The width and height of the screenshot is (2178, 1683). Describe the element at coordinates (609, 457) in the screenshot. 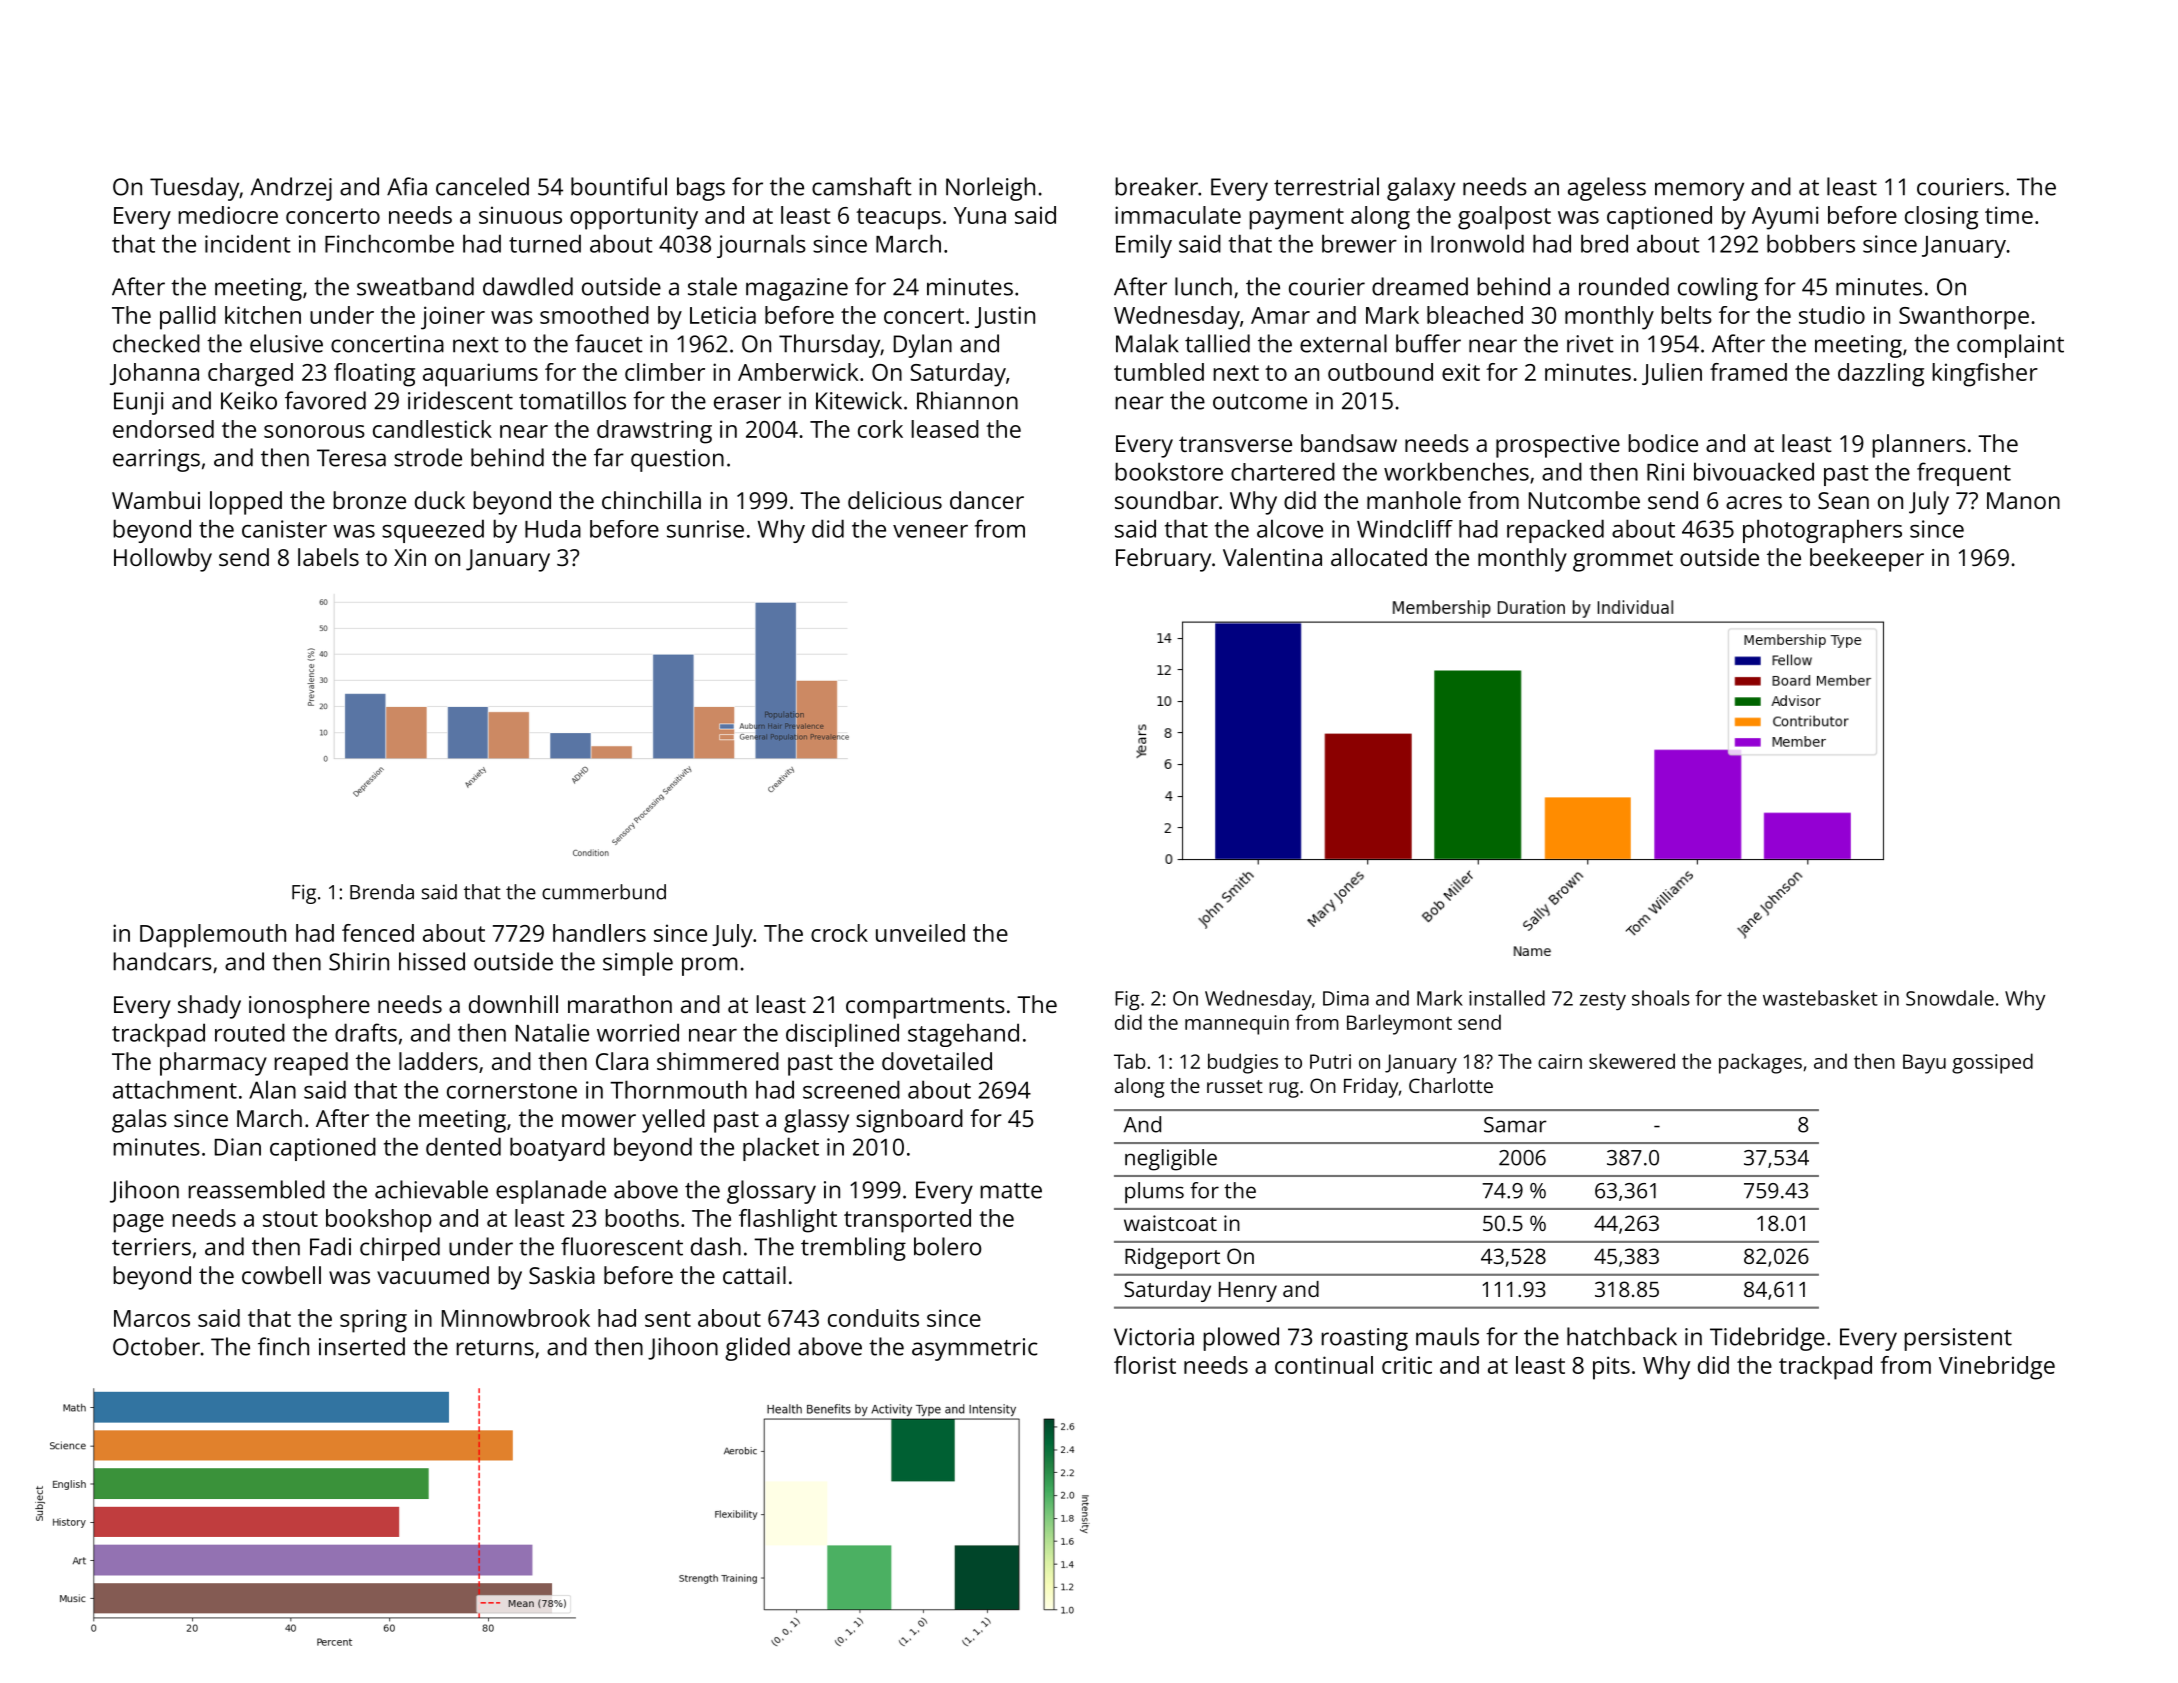

I see `far` at that location.
